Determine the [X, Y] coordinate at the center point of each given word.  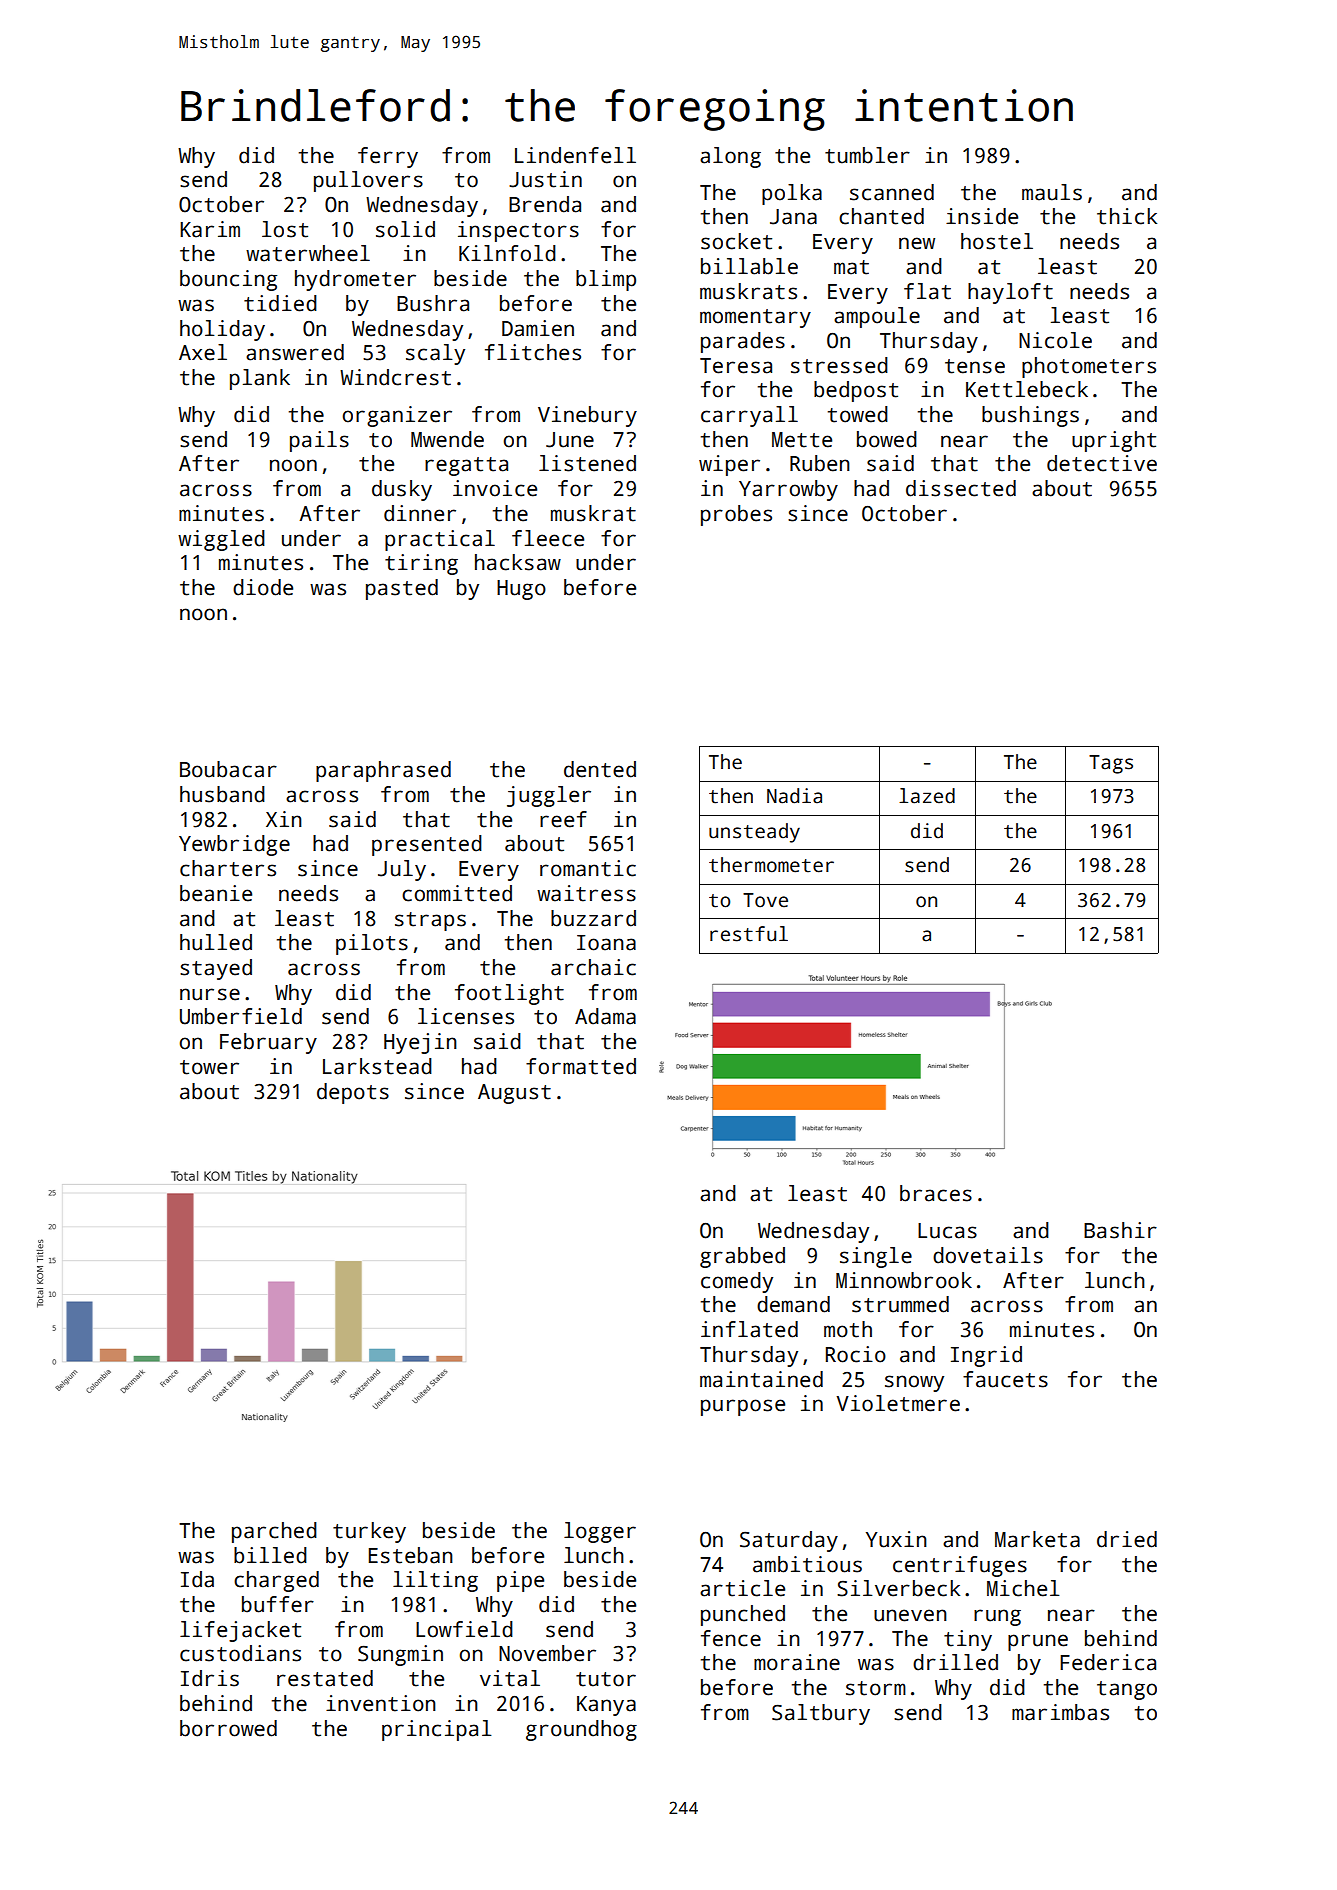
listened [587, 463]
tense [975, 366]
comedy [737, 1282]
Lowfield [464, 1629]
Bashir [1120, 1230]
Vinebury [587, 416]
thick [1127, 216]
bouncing [228, 280]
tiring [421, 564]
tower [209, 1067]
